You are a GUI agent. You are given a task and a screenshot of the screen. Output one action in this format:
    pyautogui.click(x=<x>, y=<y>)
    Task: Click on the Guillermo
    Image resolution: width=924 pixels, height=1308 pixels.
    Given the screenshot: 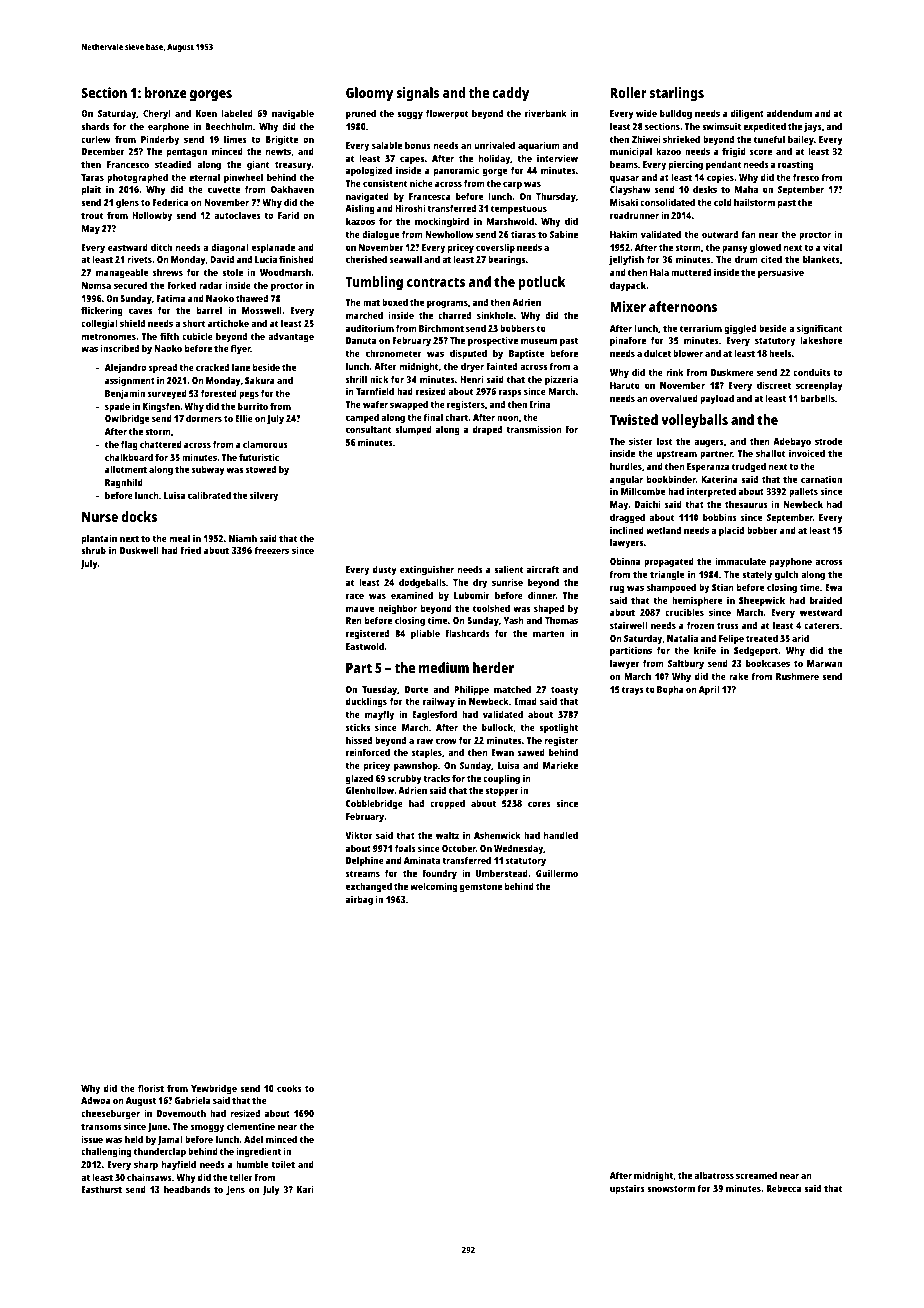 What is the action you would take?
    pyautogui.click(x=557, y=873)
